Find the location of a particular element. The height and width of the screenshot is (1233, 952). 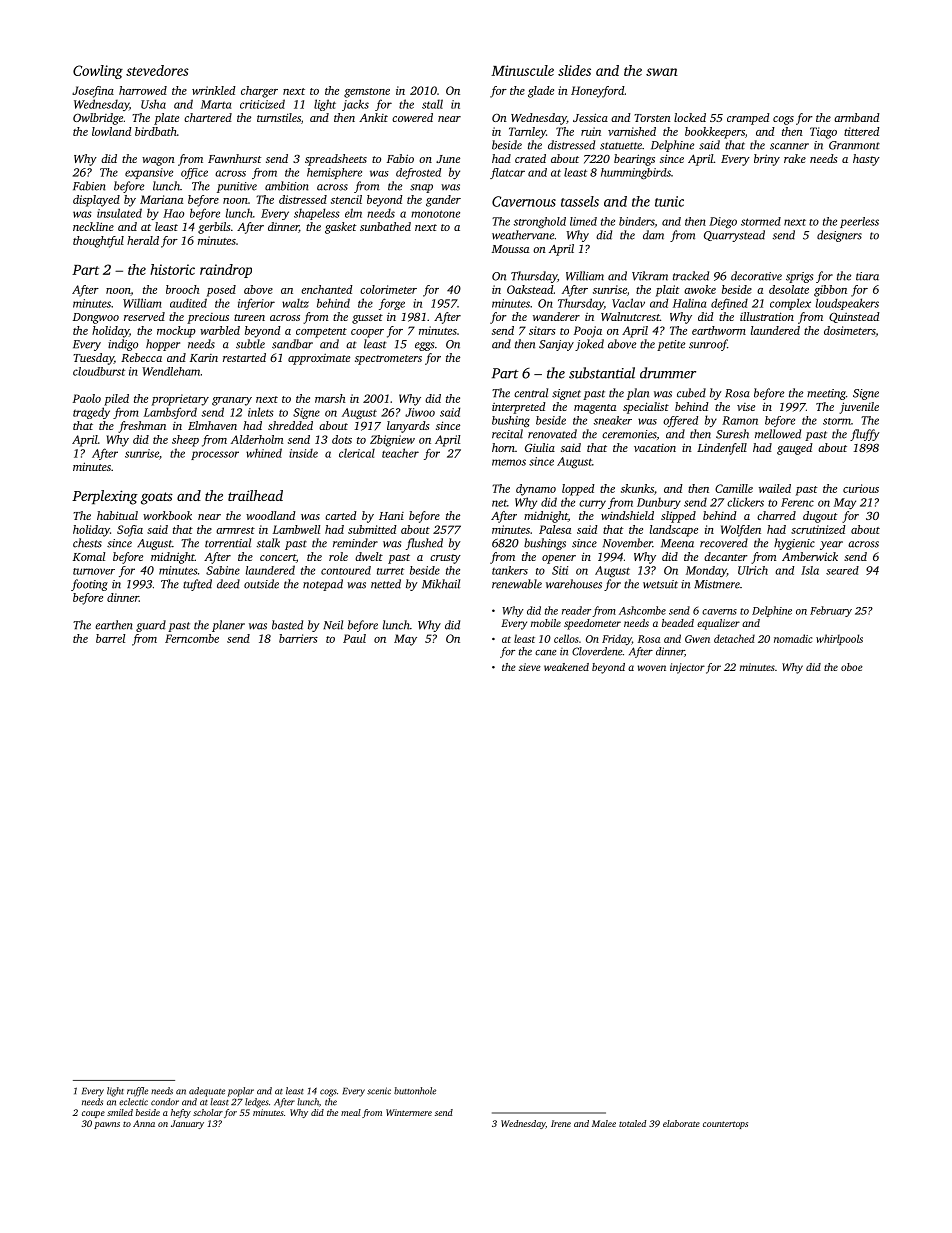

colorimeter is located at coordinates (388, 289).
